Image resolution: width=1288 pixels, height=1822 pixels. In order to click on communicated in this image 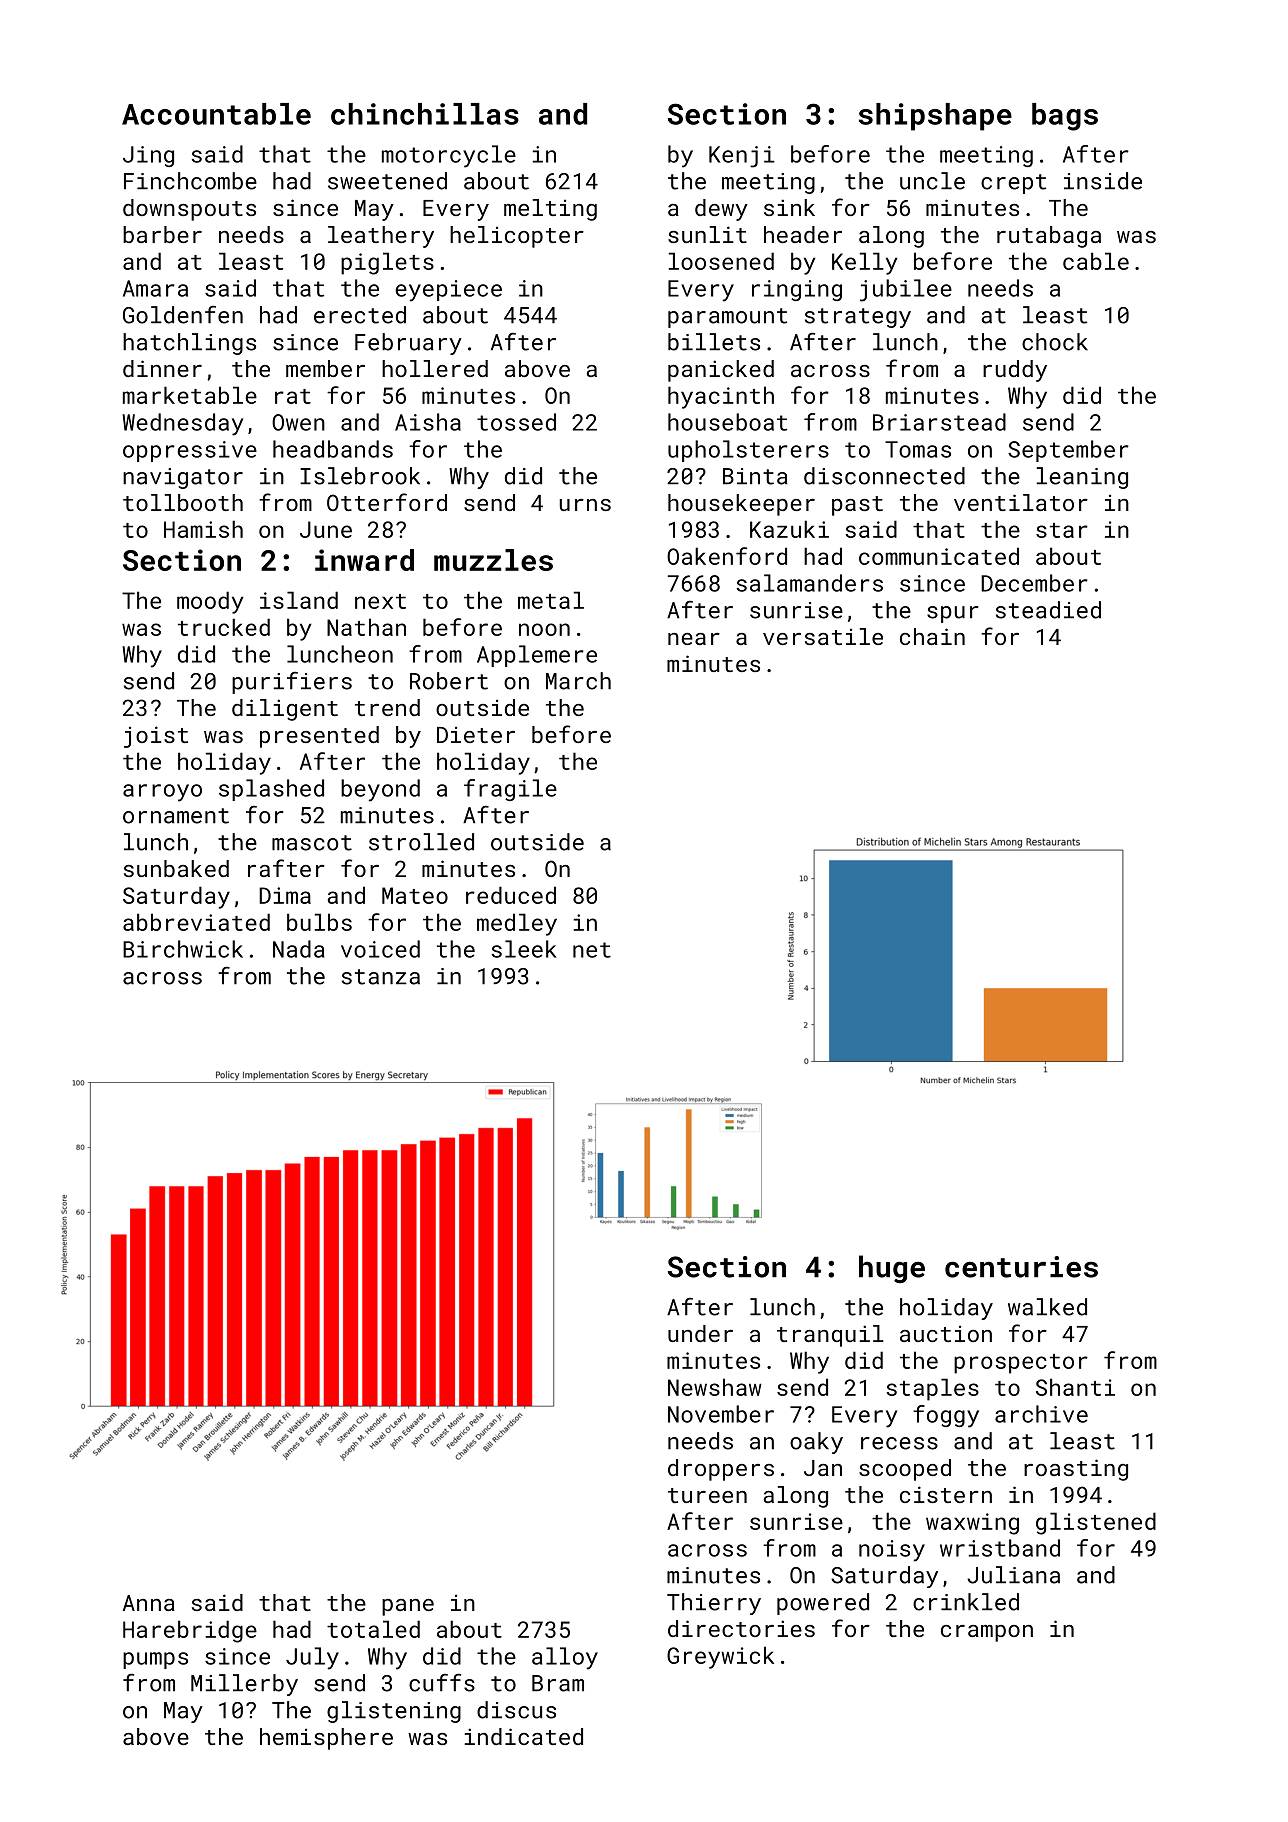, I will do `click(939, 556)`.
